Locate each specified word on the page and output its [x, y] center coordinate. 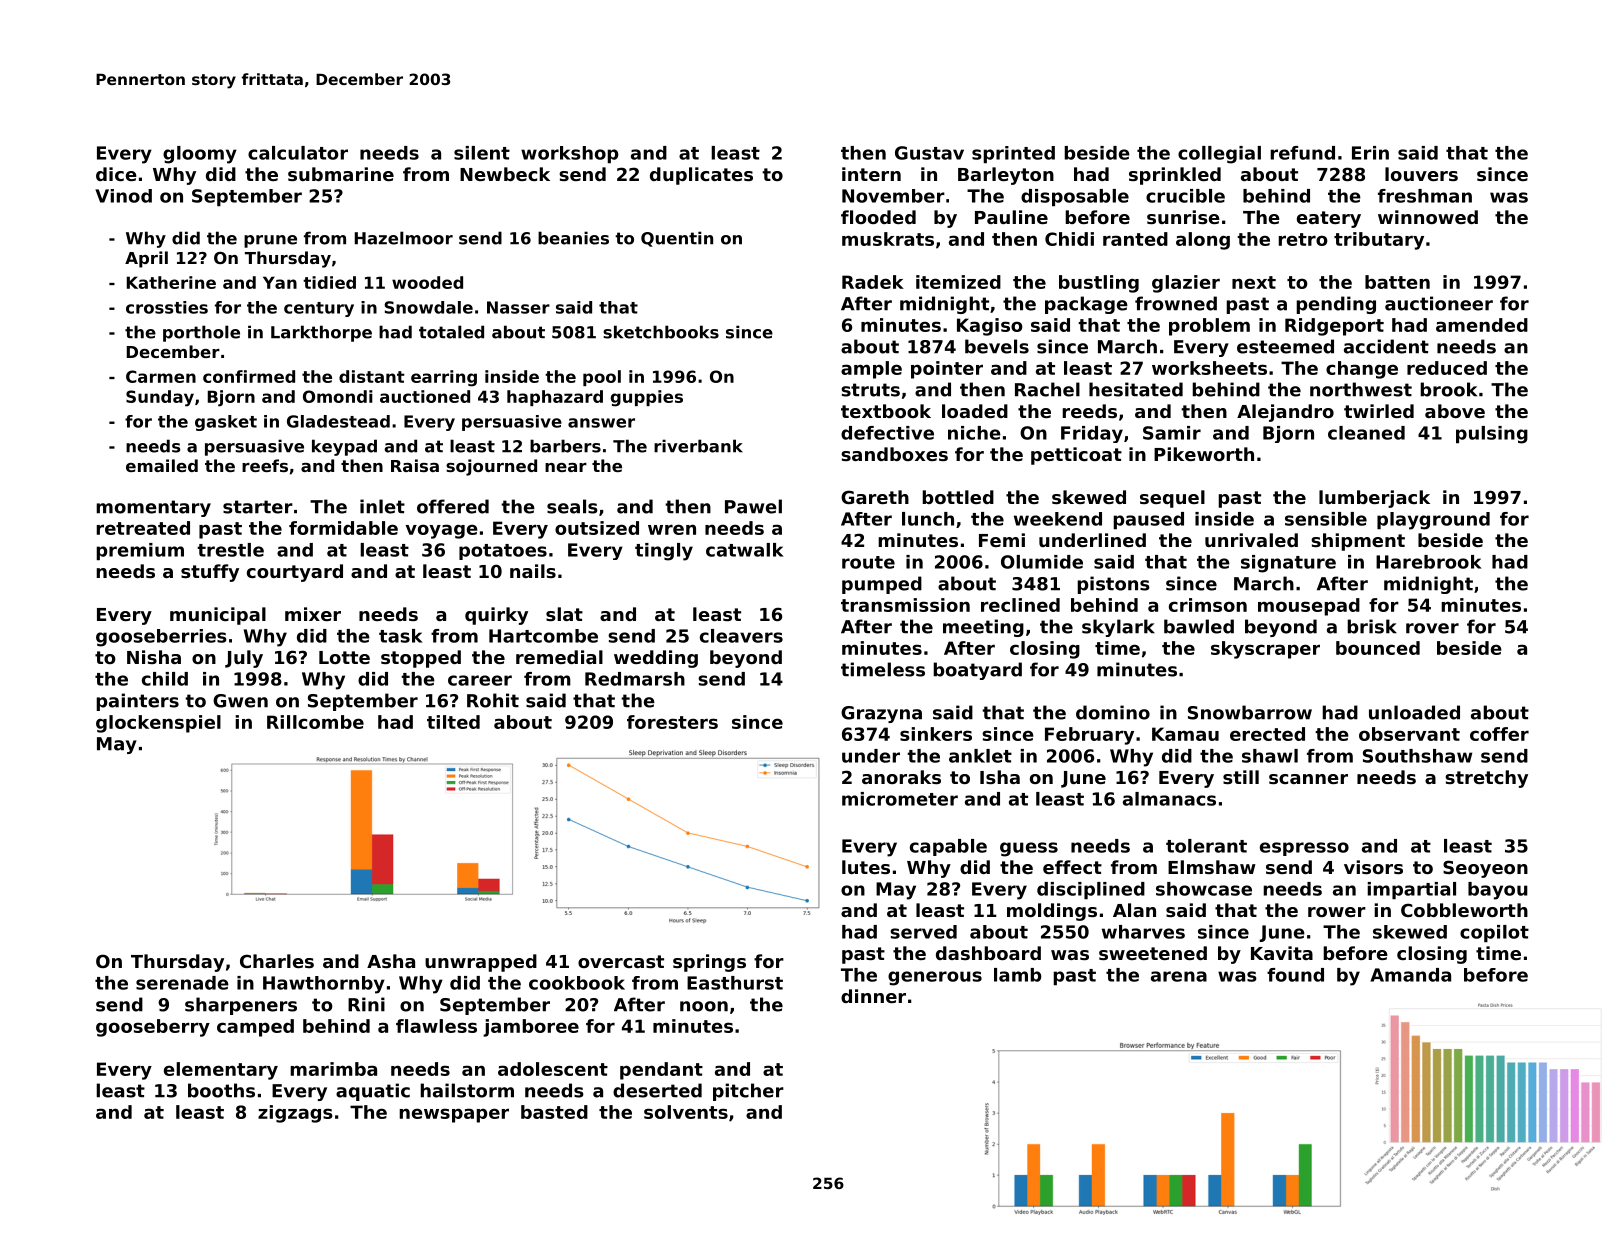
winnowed [1428, 217]
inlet [382, 506]
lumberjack [1374, 499]
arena [1179, 976]
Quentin [677, 239]
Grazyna [881, 714]
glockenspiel [158, 724]
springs [709, 963]
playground [1433, 521]
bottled [958, 497]
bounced [1378, 648]
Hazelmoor [404, 238]
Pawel [753, 506]
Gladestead [338, 421]
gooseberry [153, 1028]
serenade [182, 983]
